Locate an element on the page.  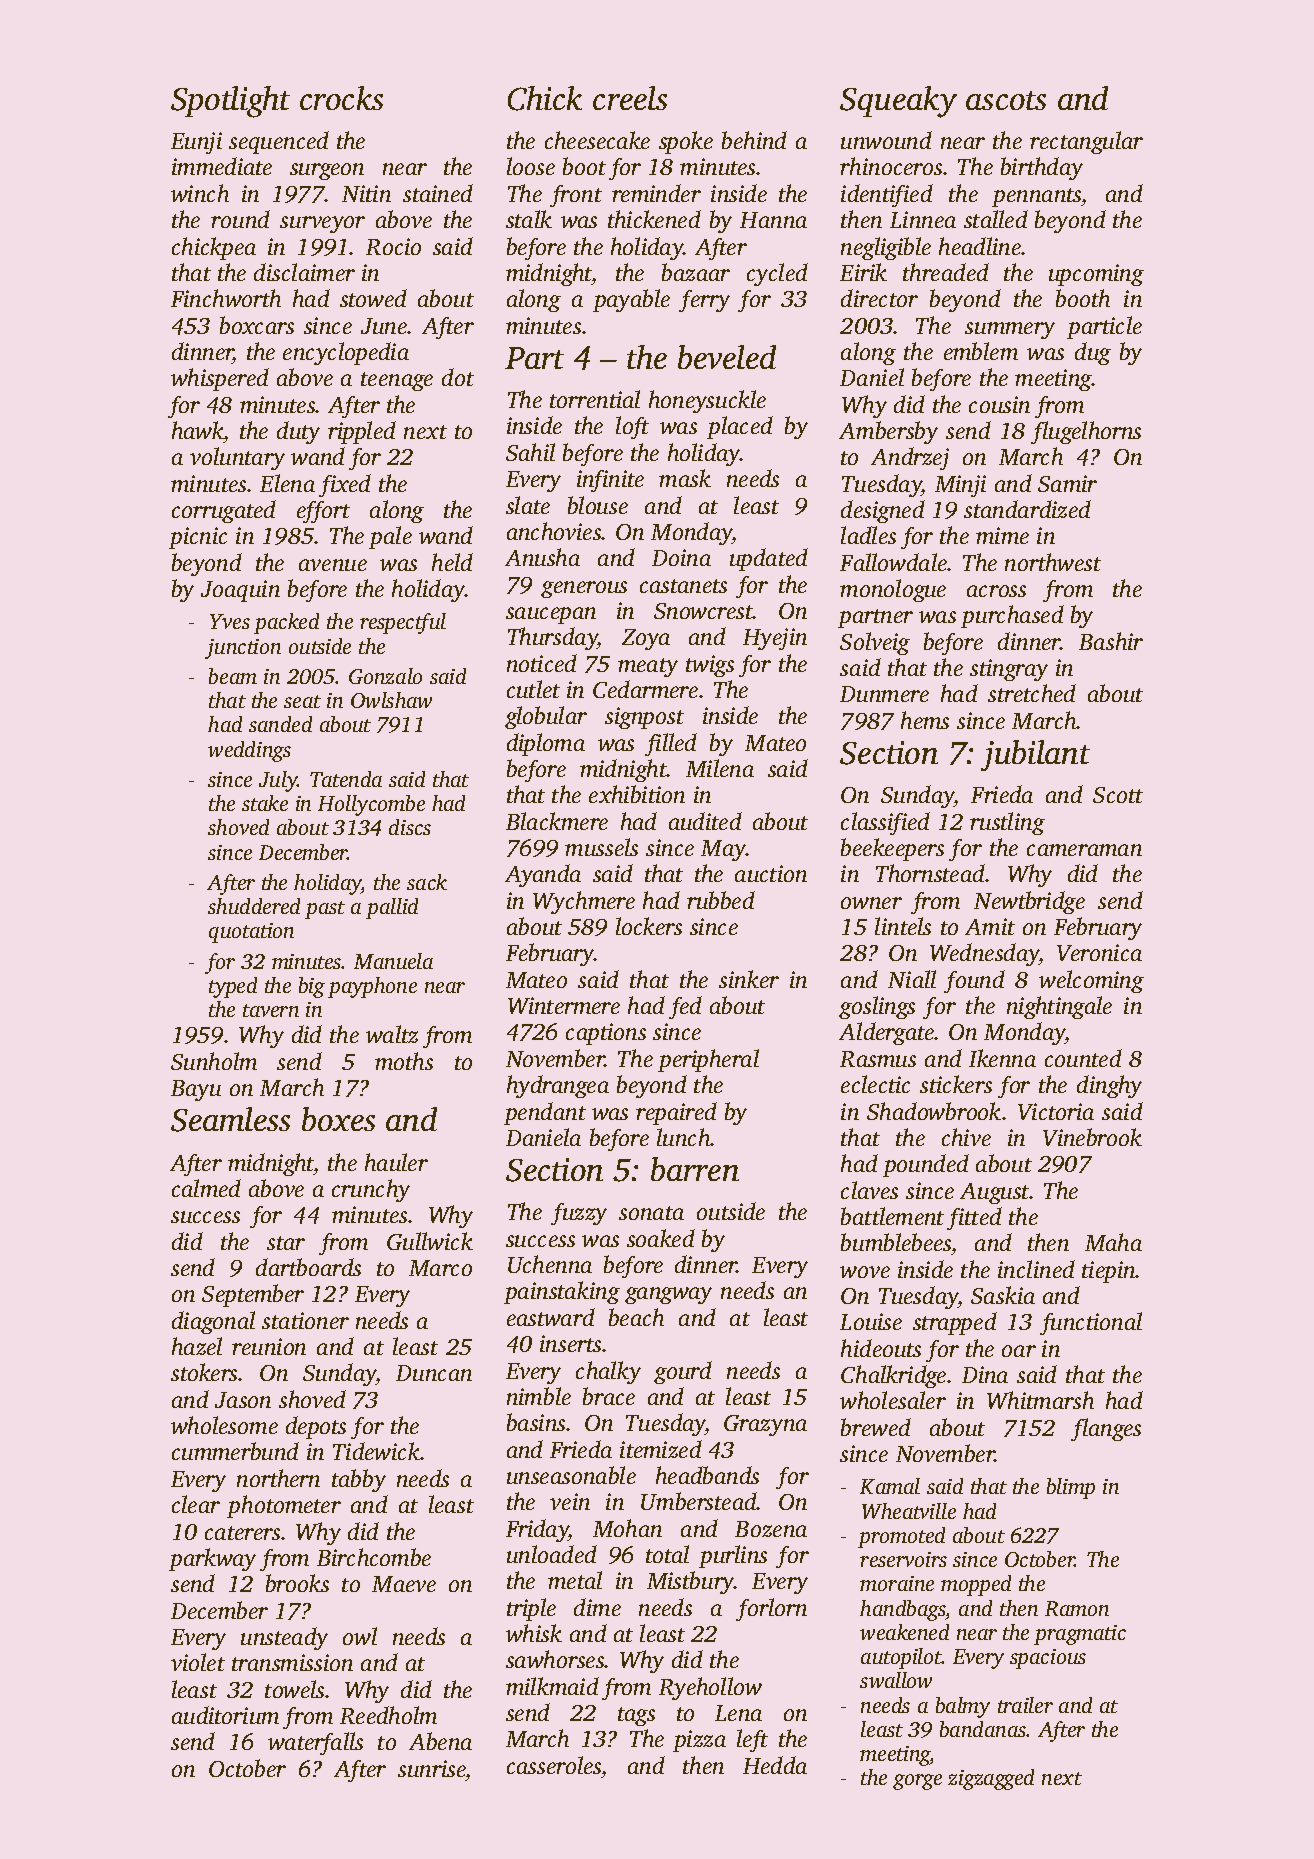
tabby is located at coordinates (359, 1480).
